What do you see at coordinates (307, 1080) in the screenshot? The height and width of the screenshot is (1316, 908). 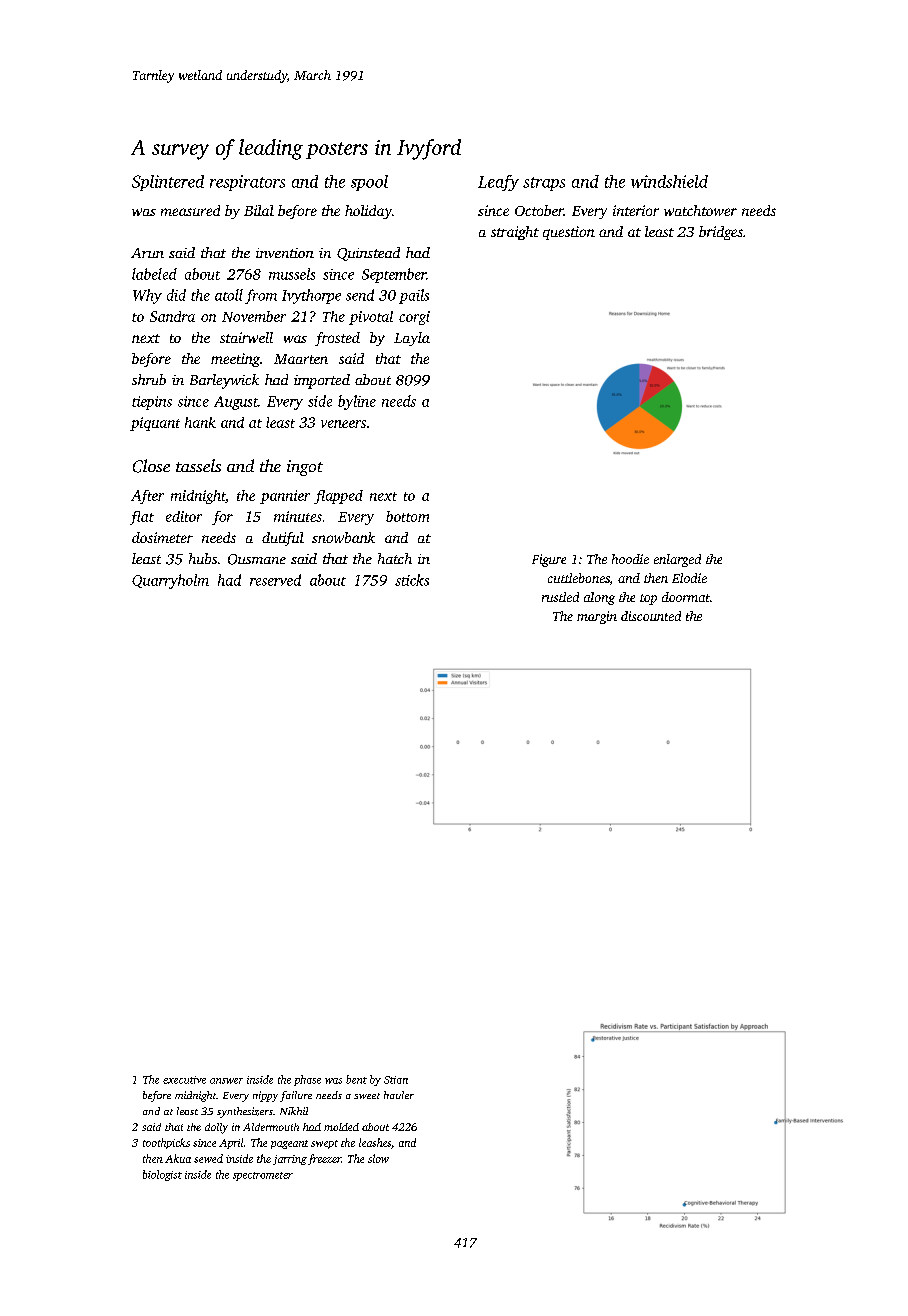 I see `phase` at bounding box center [307, 1080].
